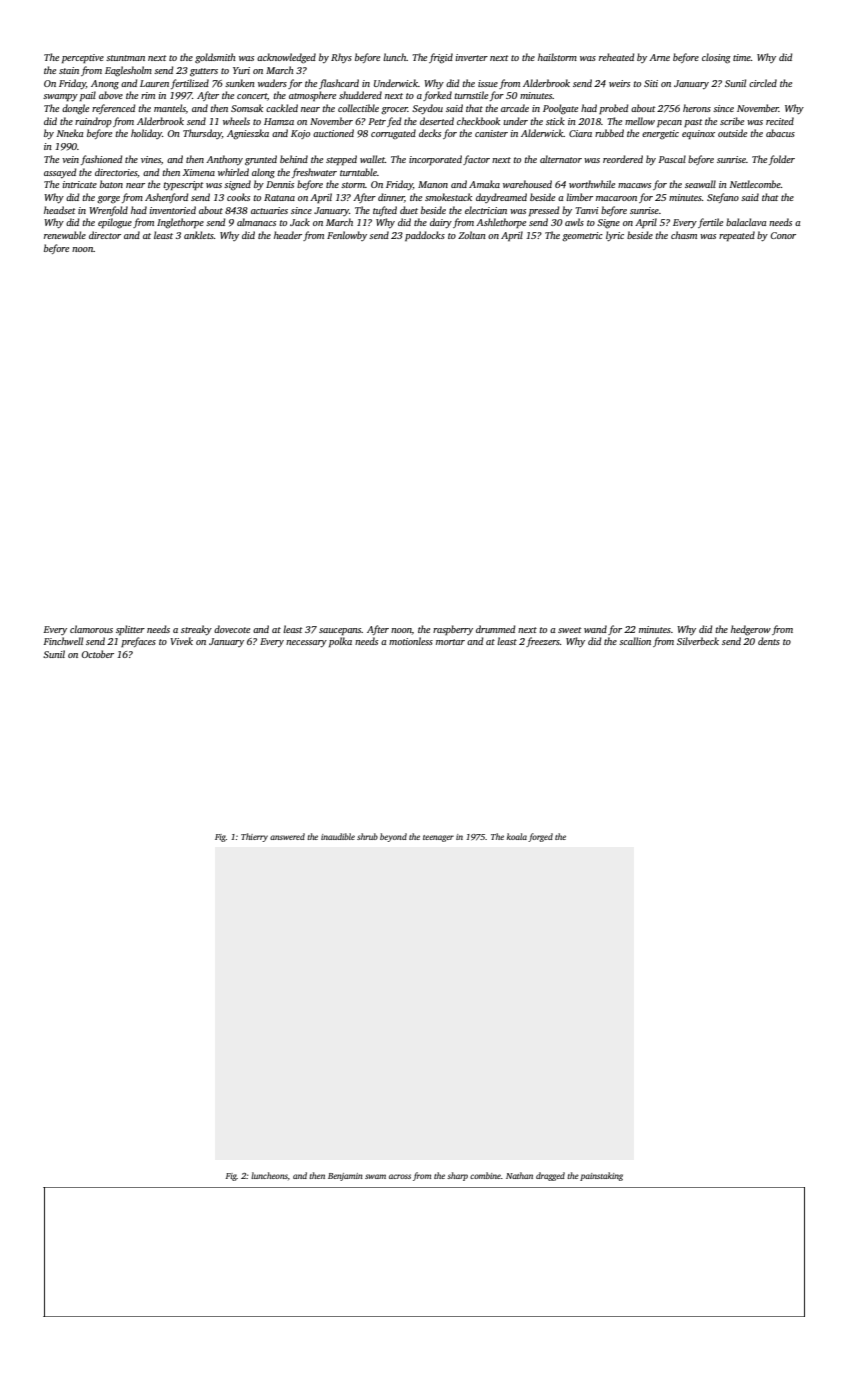 The image size is (849, 1400). Describe the element at coordinates (453, 630) in the document. I see `raspberry` at that location.
